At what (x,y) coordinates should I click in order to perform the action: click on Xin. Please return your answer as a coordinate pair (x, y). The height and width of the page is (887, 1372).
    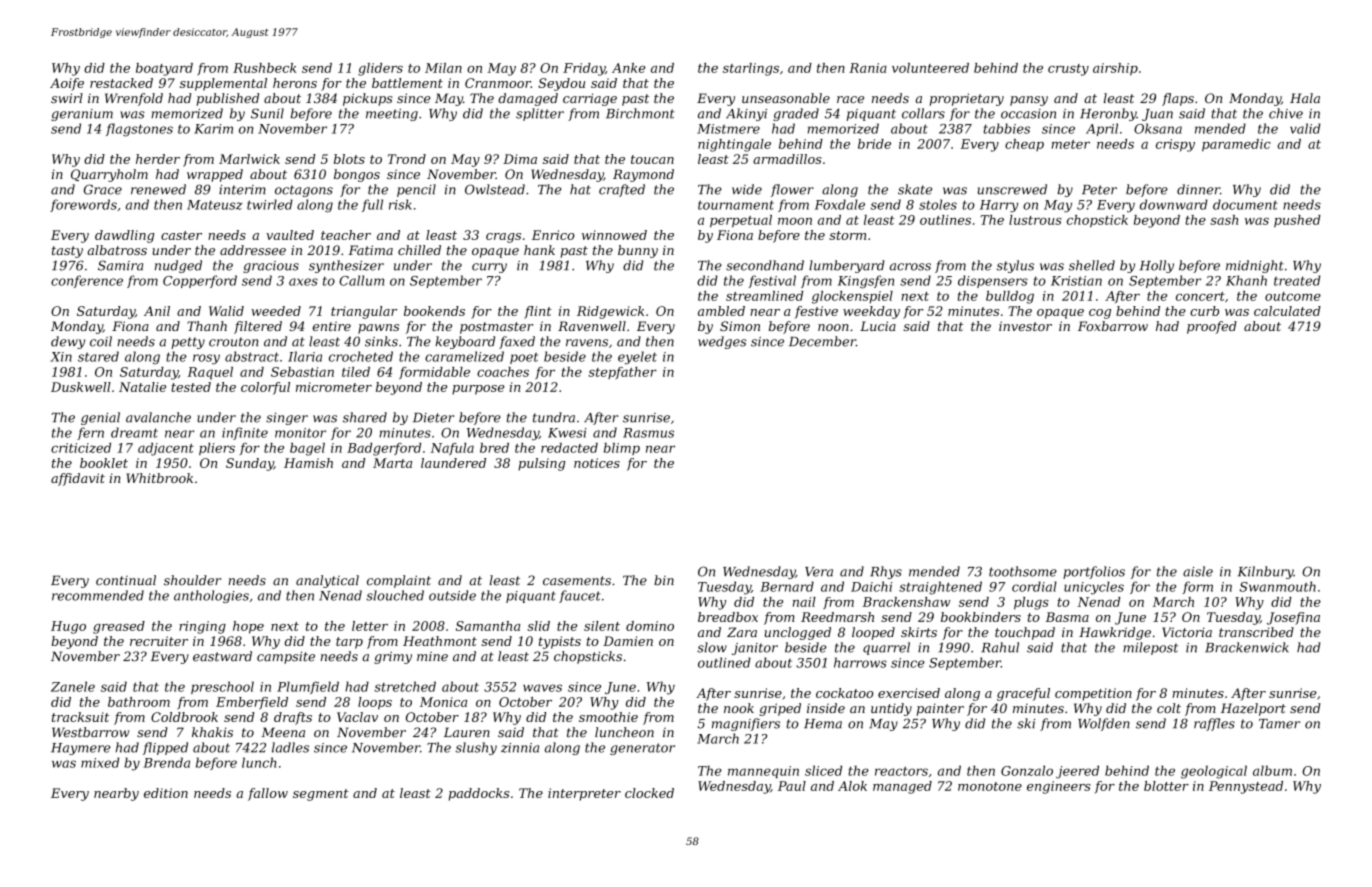
    Looking at the image, I should click on (61, 357).
